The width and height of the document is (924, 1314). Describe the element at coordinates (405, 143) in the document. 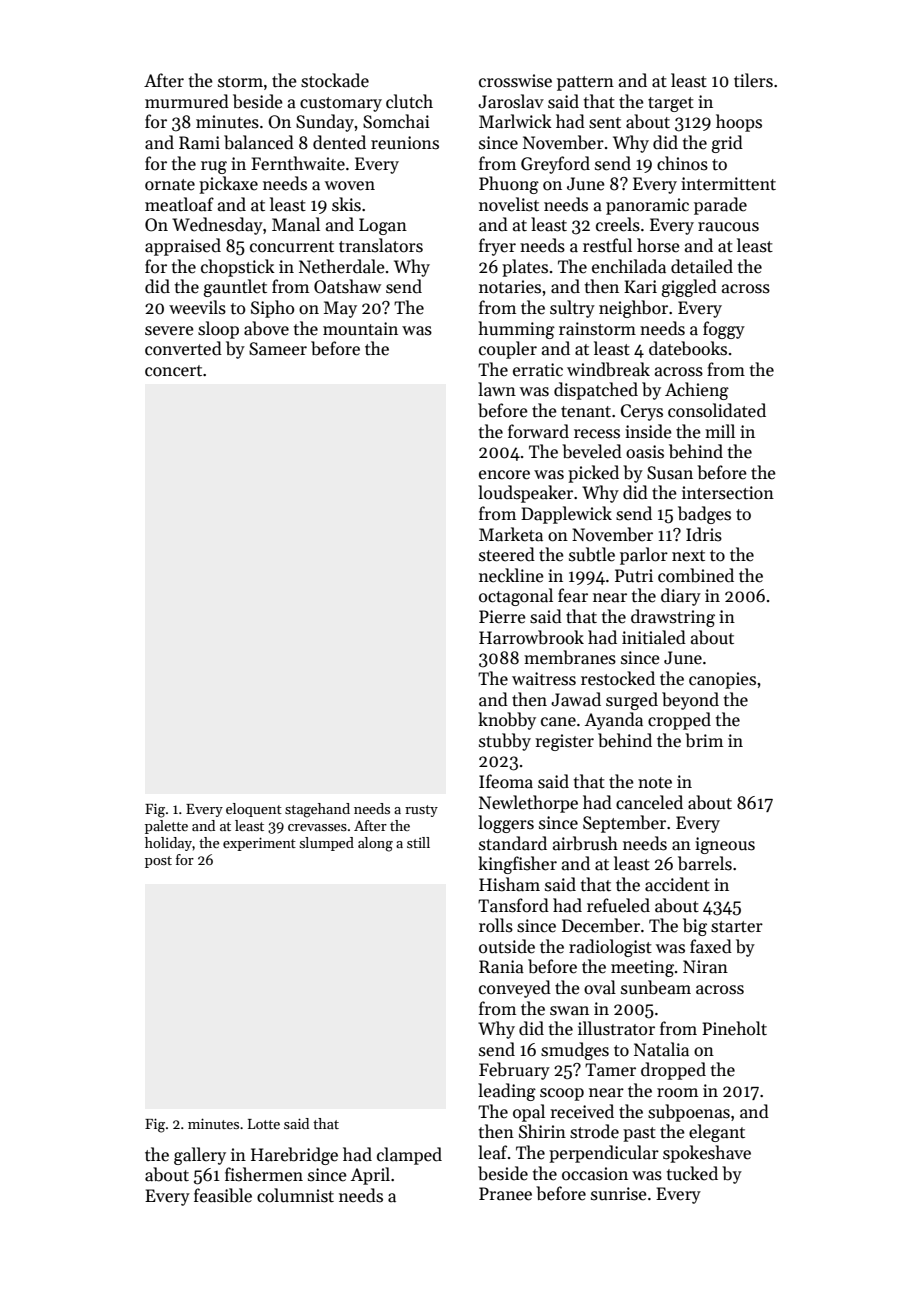

I see `reunions` at that location.
